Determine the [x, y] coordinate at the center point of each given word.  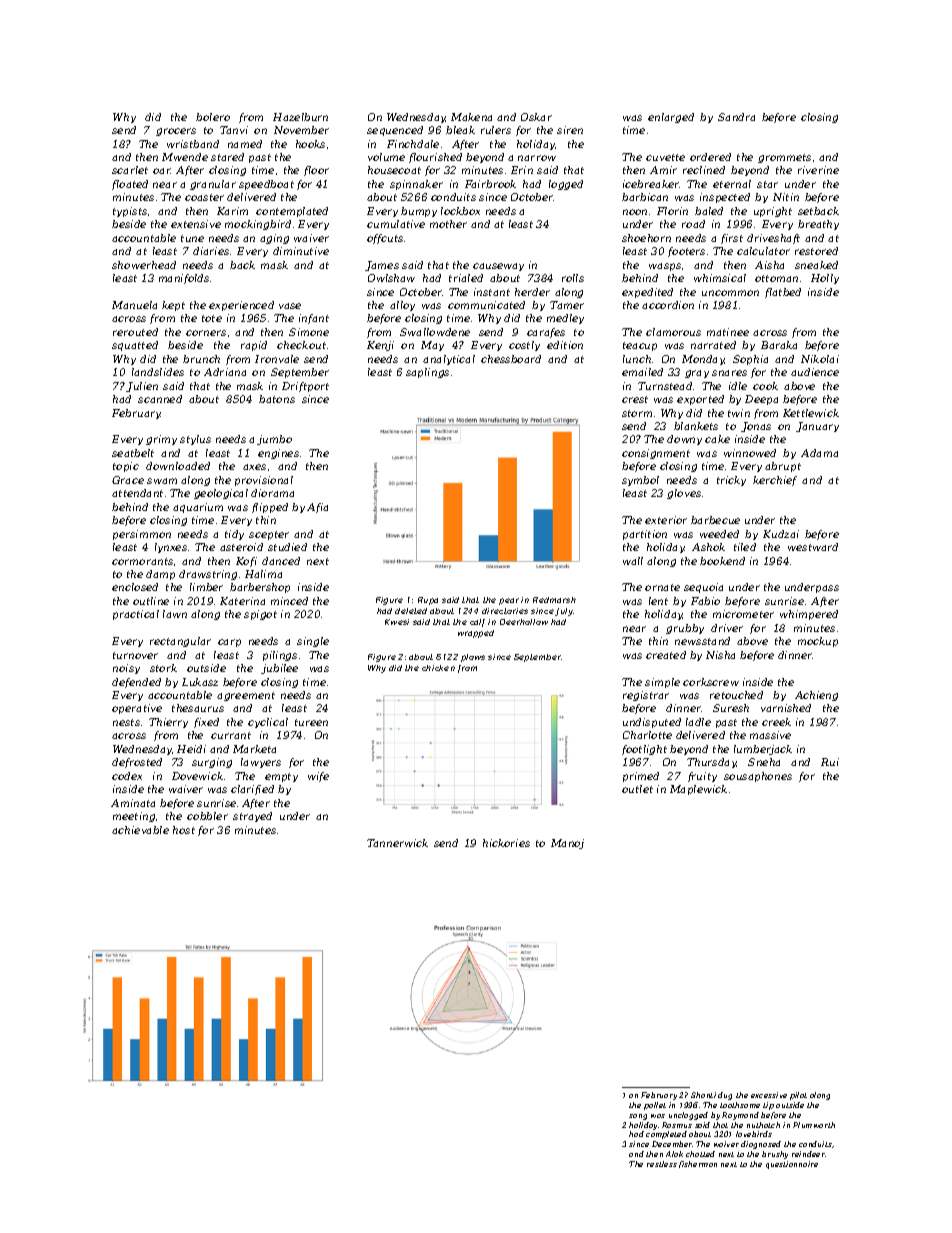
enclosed [135, 587]
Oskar [536, 117]
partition [645, 535]
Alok [674, 1154]
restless [662, 1164]
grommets [784, 158]
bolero [213, 117]
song [638, 1117]
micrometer [743, 614]
